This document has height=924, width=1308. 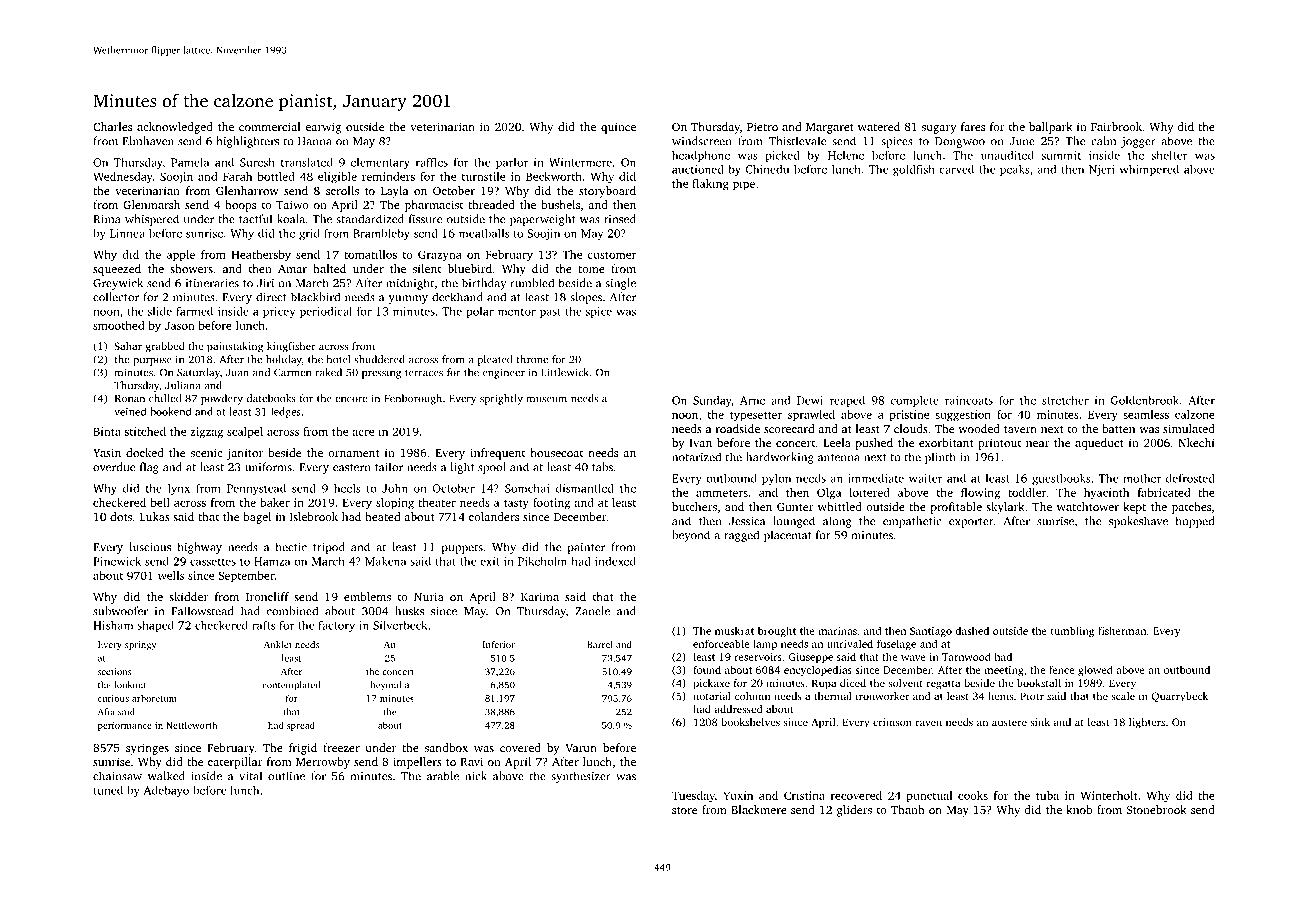 I want to click on spokeshave, so click(x=1138, y=522).
